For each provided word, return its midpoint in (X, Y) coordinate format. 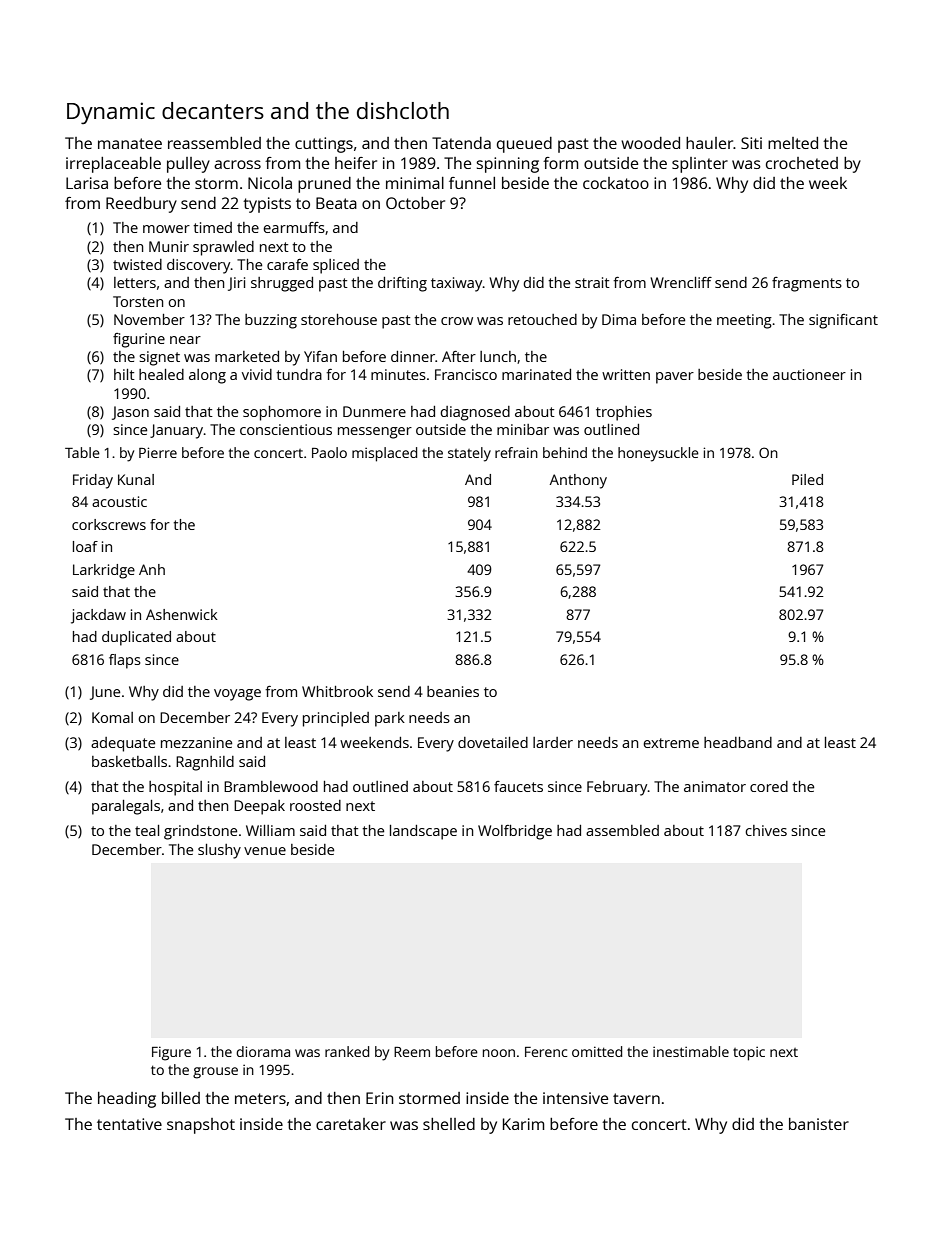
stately (469, 454)
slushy (219, 851)
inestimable (691, 1051)
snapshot (201, 1126)
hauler (709, 143)
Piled (807, 479)
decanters (213, 110)
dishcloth (403, 110)
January (177, 431)
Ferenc (546, 1052)
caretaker (351, 1124)
